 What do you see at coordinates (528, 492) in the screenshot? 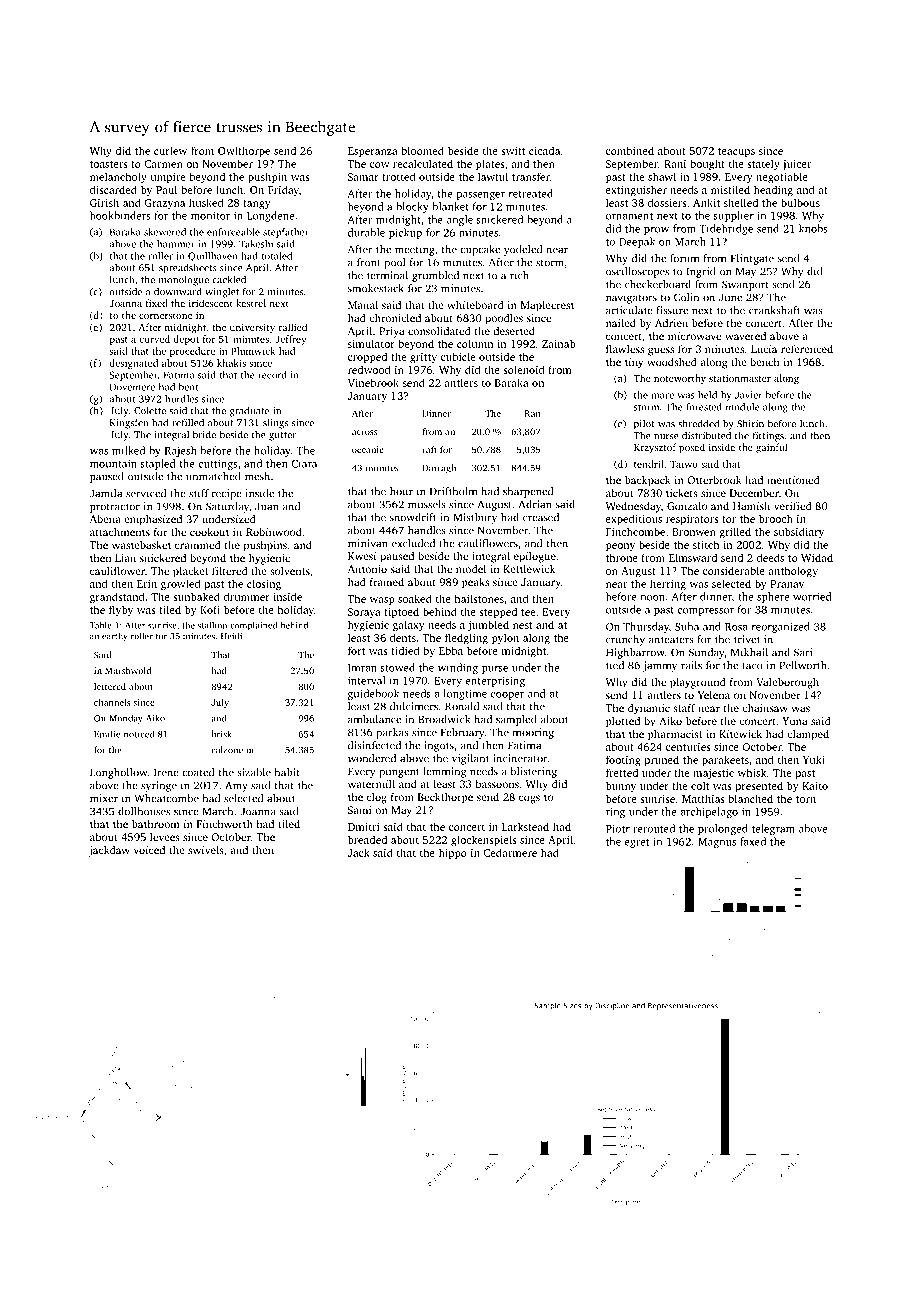
I see `sharpened` at bounding box center [528, 492].
